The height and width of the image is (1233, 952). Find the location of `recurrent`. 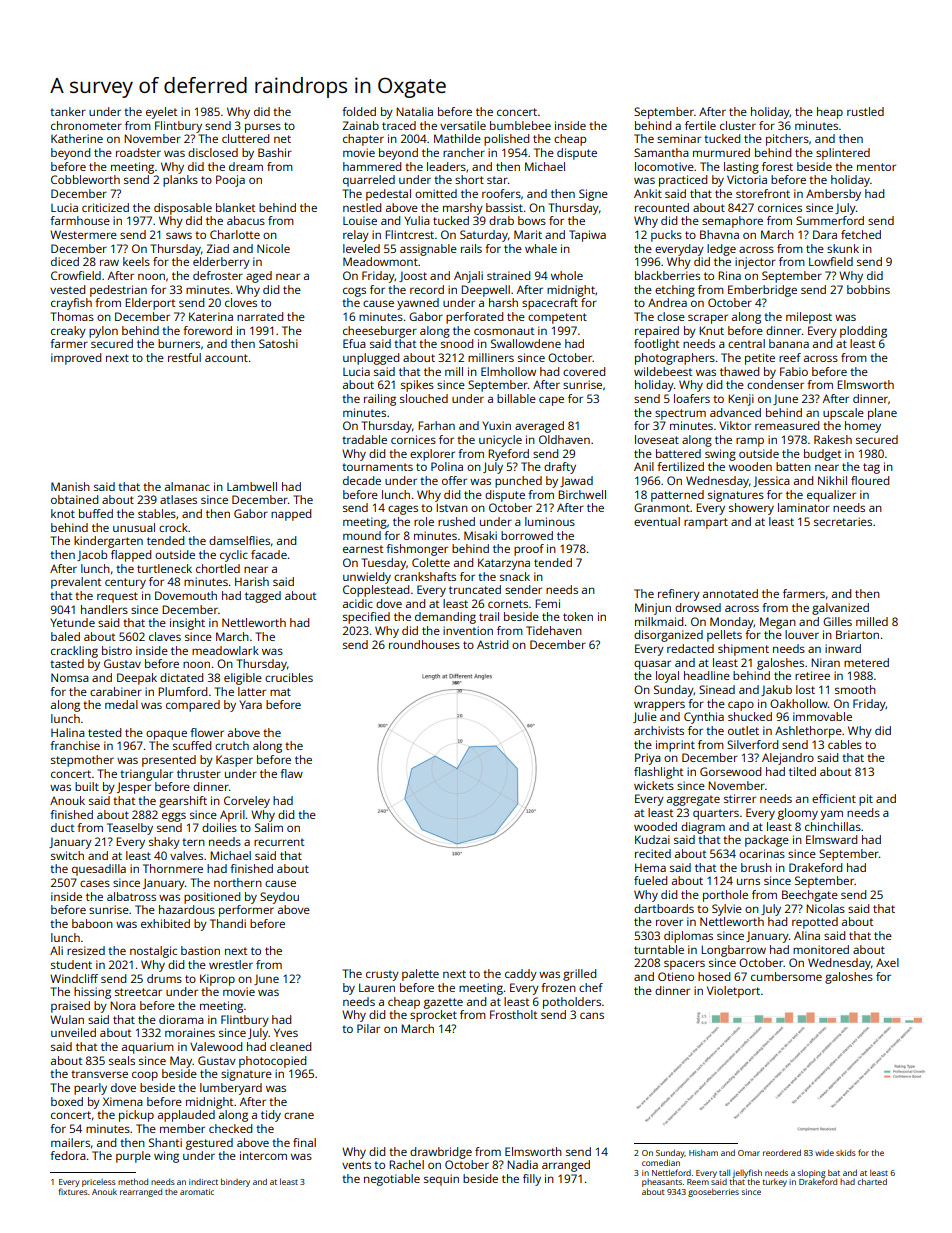

recurrent is located at coordinates (279, 842).
